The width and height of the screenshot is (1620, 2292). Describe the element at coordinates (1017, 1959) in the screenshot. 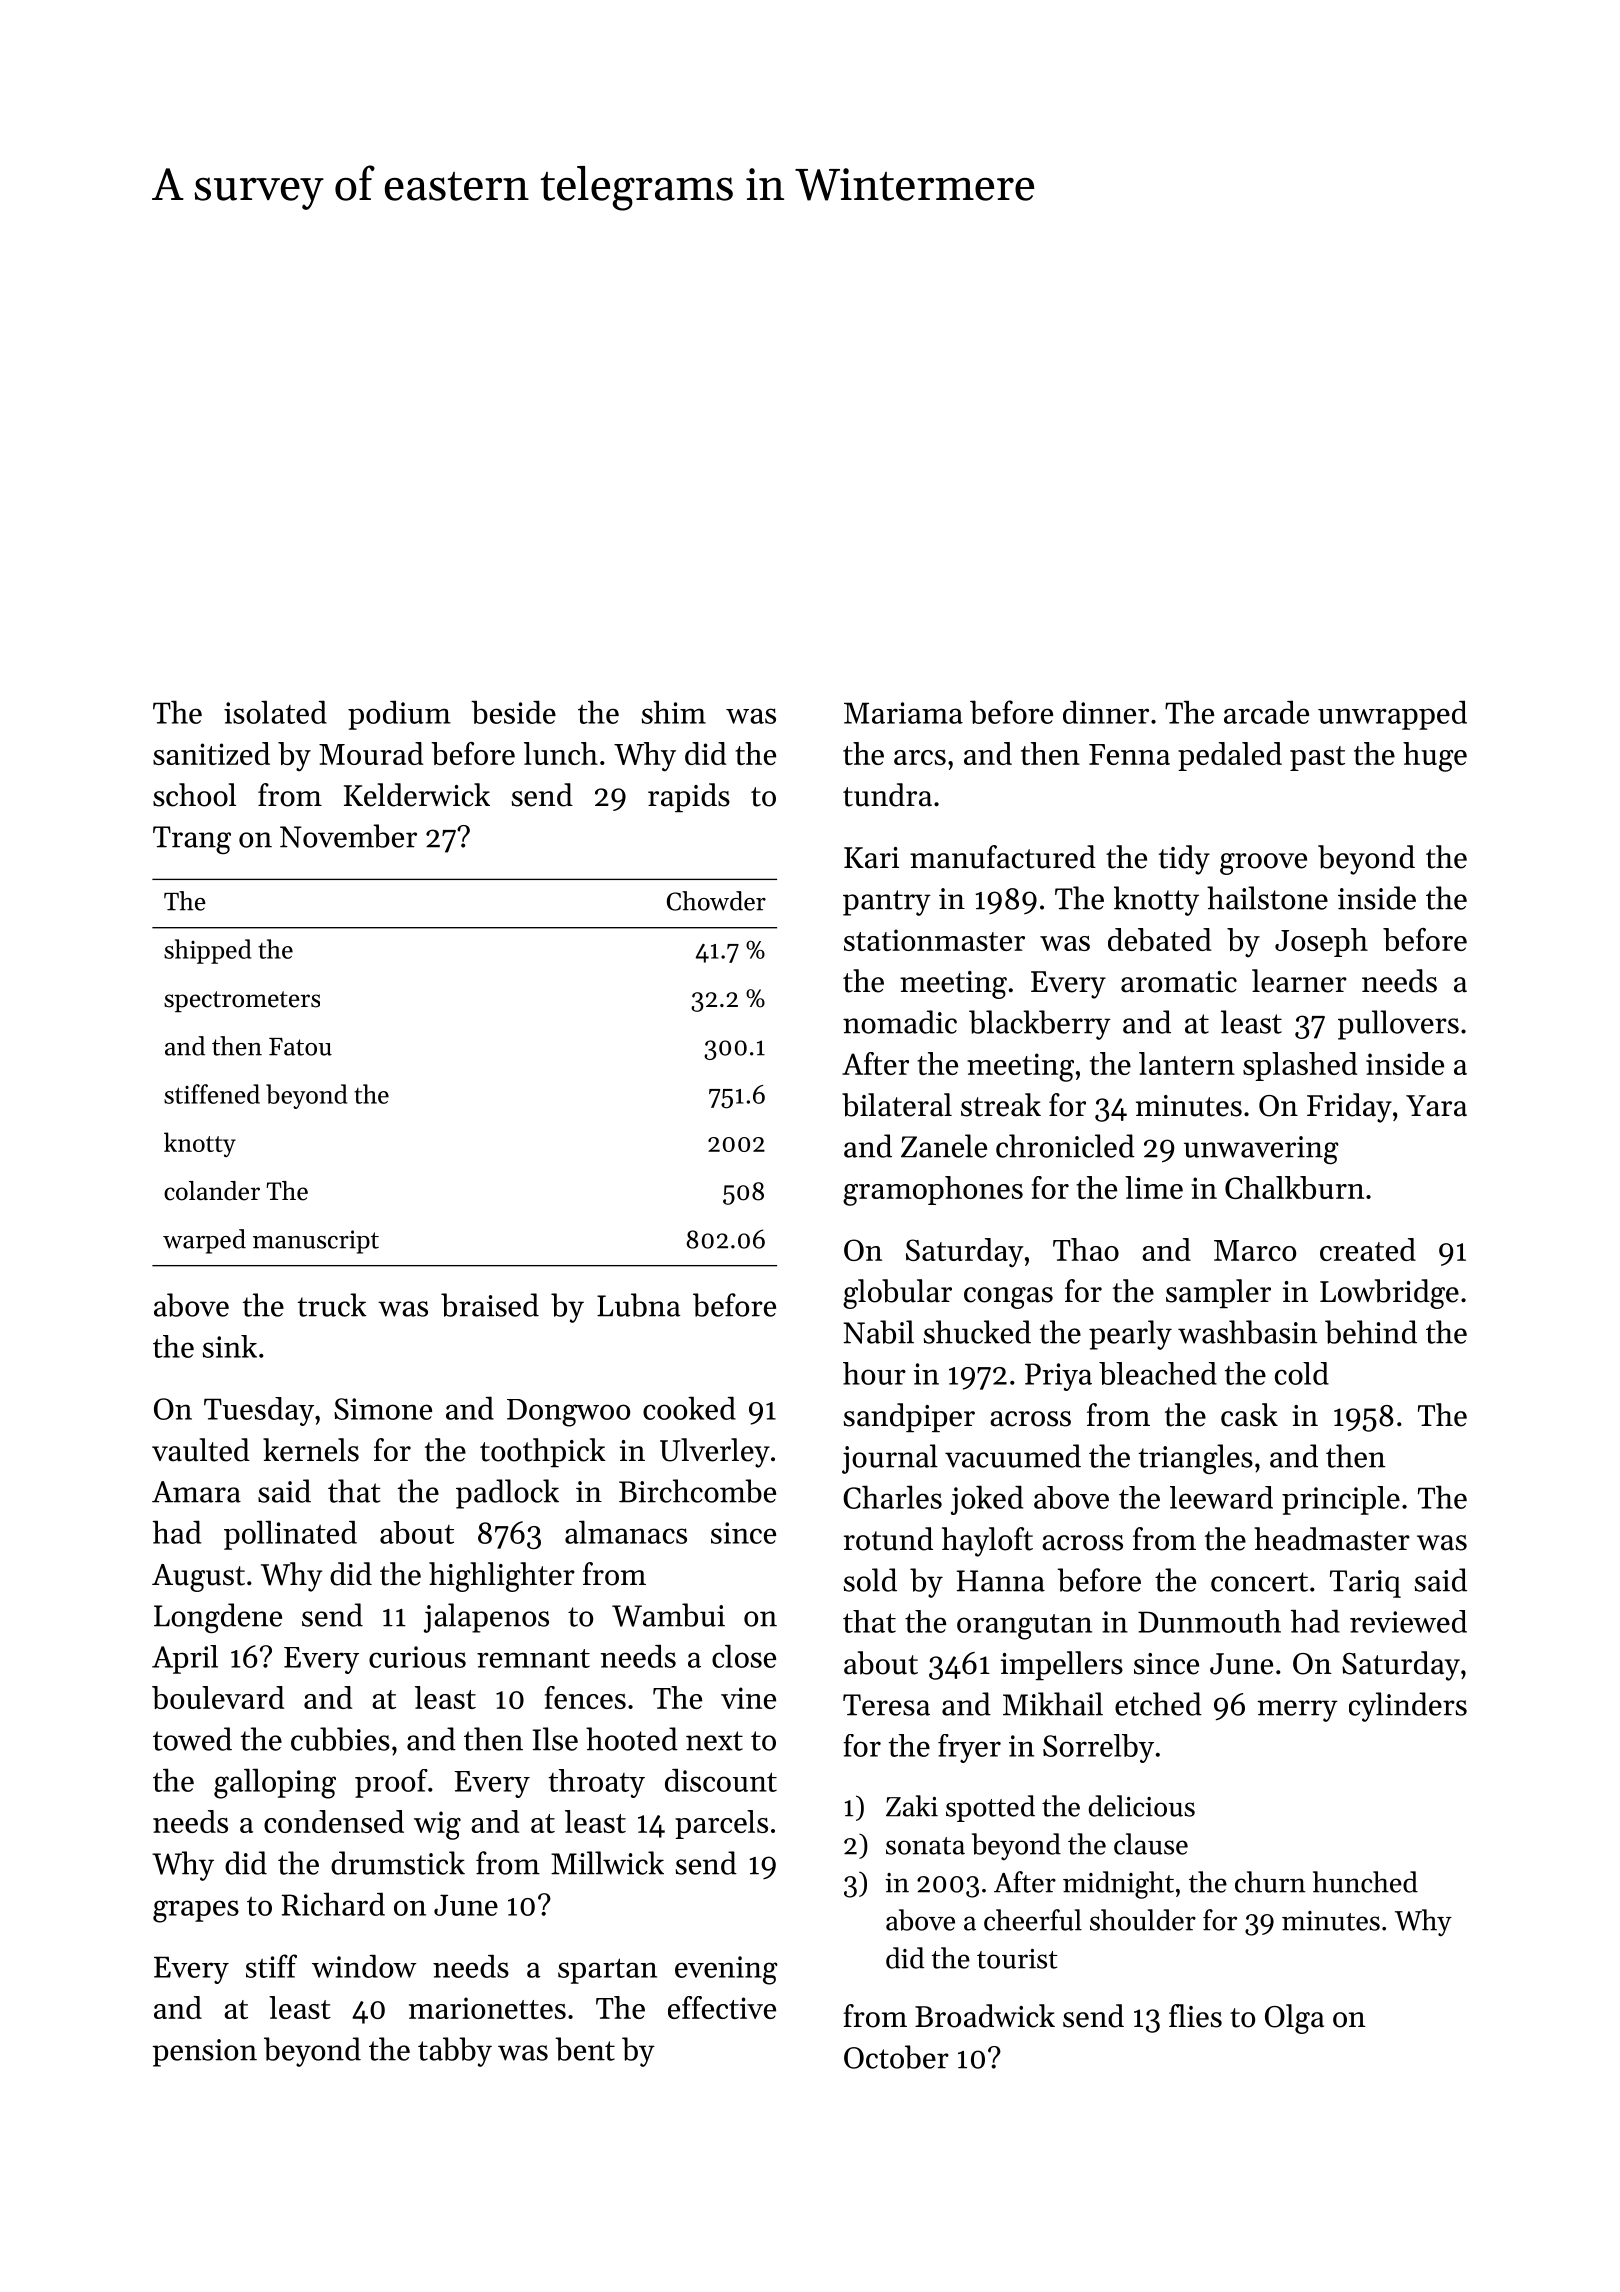

I see `tourist` at that location.
